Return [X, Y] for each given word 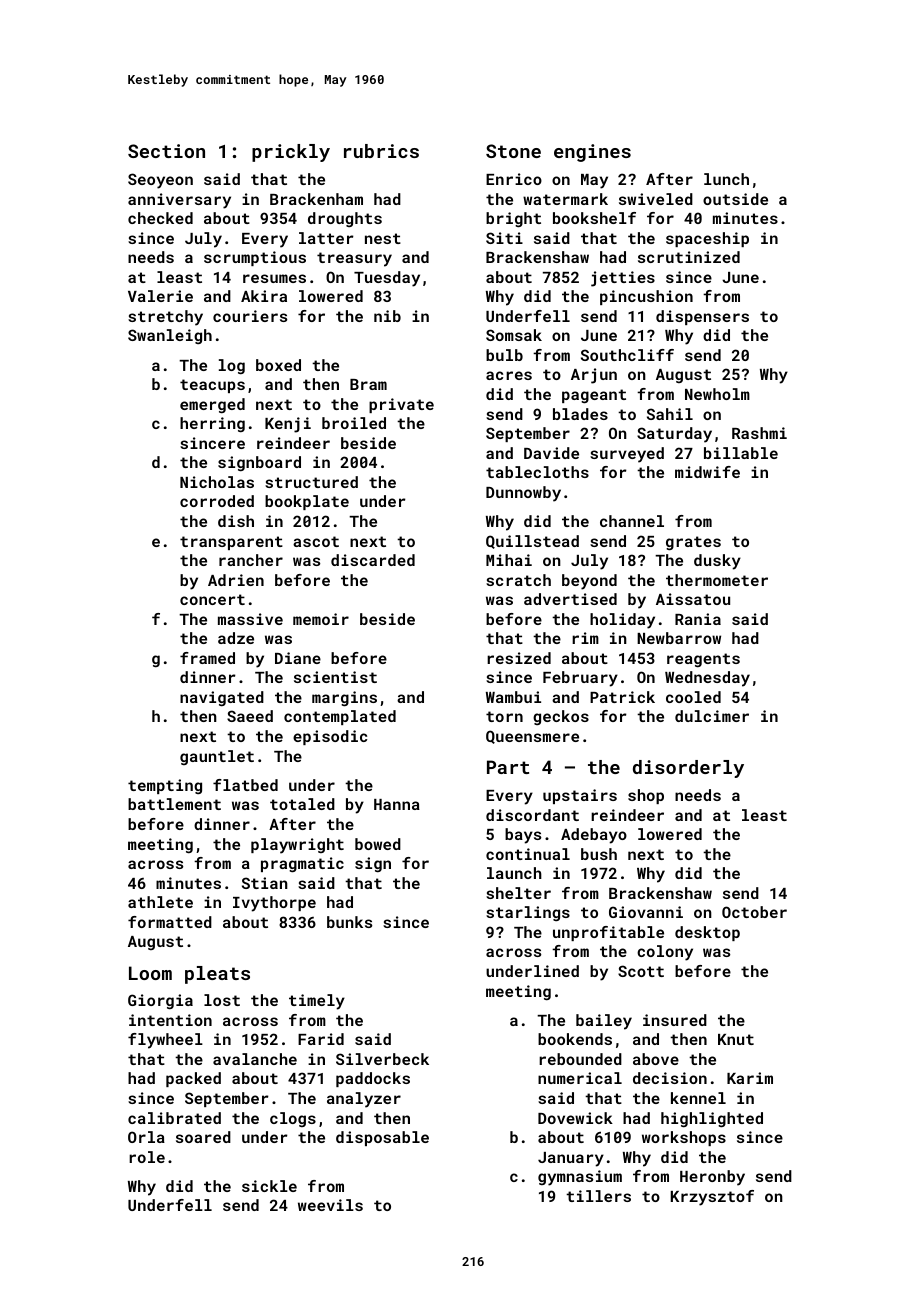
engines [592, 153]
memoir [321, 619]
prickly [291, 153]
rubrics [381, 151]
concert [212, 599]
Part [508, 767]
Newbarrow [679, 638]
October [754, 912]
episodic [330, 737]
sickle [269, 1186]
